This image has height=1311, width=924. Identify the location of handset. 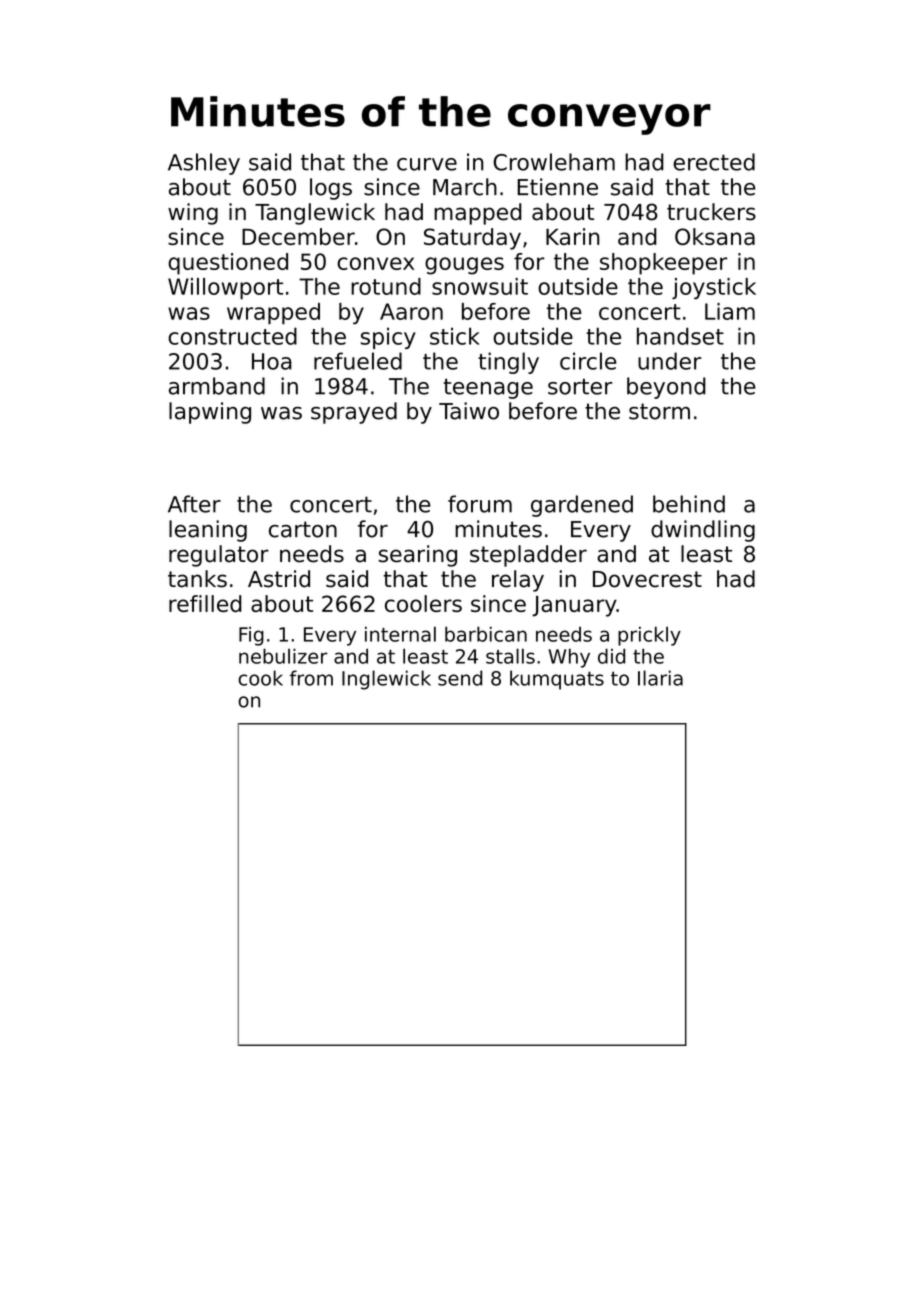
(680, 336).
